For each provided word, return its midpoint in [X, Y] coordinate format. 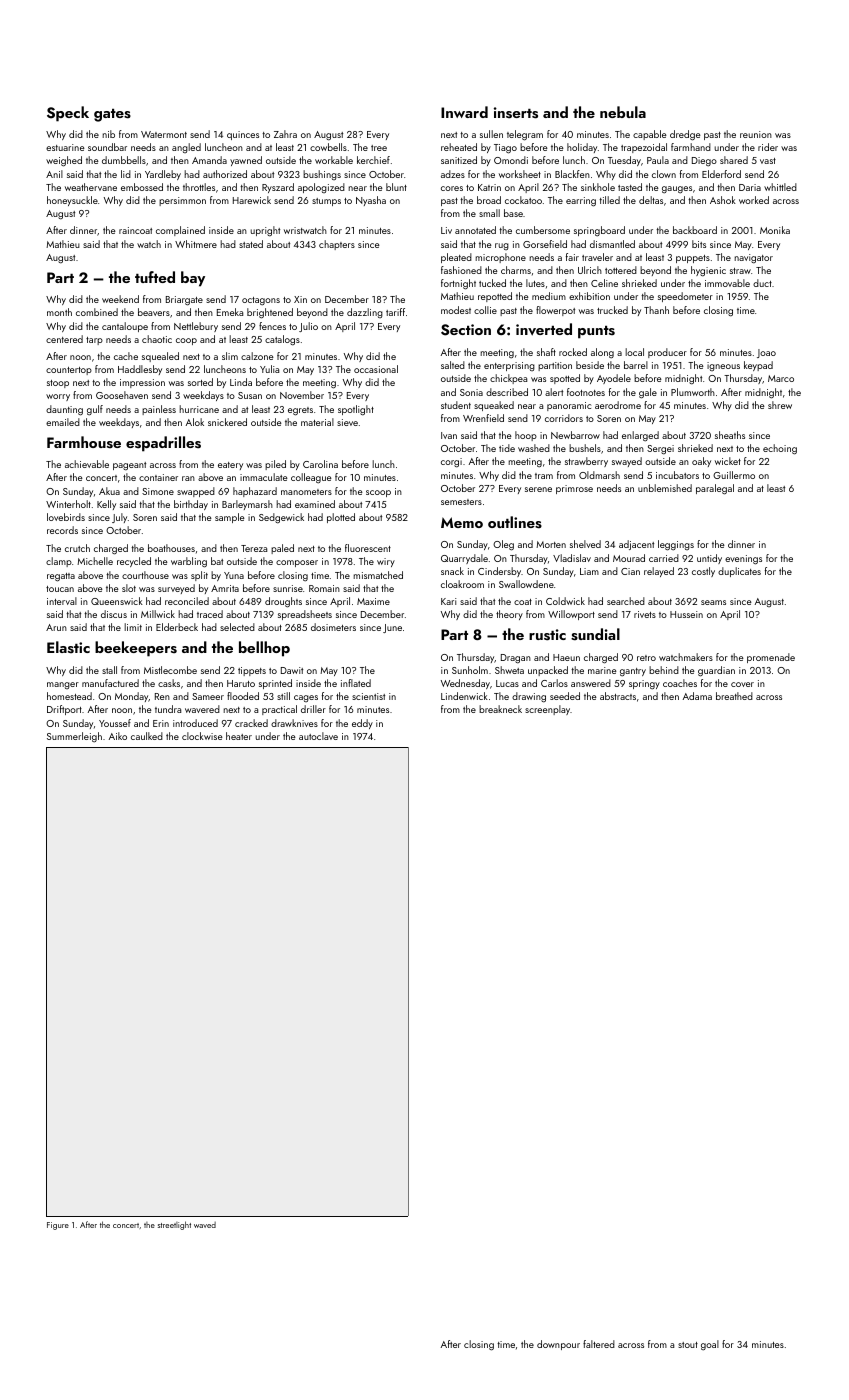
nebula [623, 112]
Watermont [164, 134]
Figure [58, 1226]
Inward [464, 112]
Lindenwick [464, 696]
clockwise [202, 736]
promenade [771, 658]
